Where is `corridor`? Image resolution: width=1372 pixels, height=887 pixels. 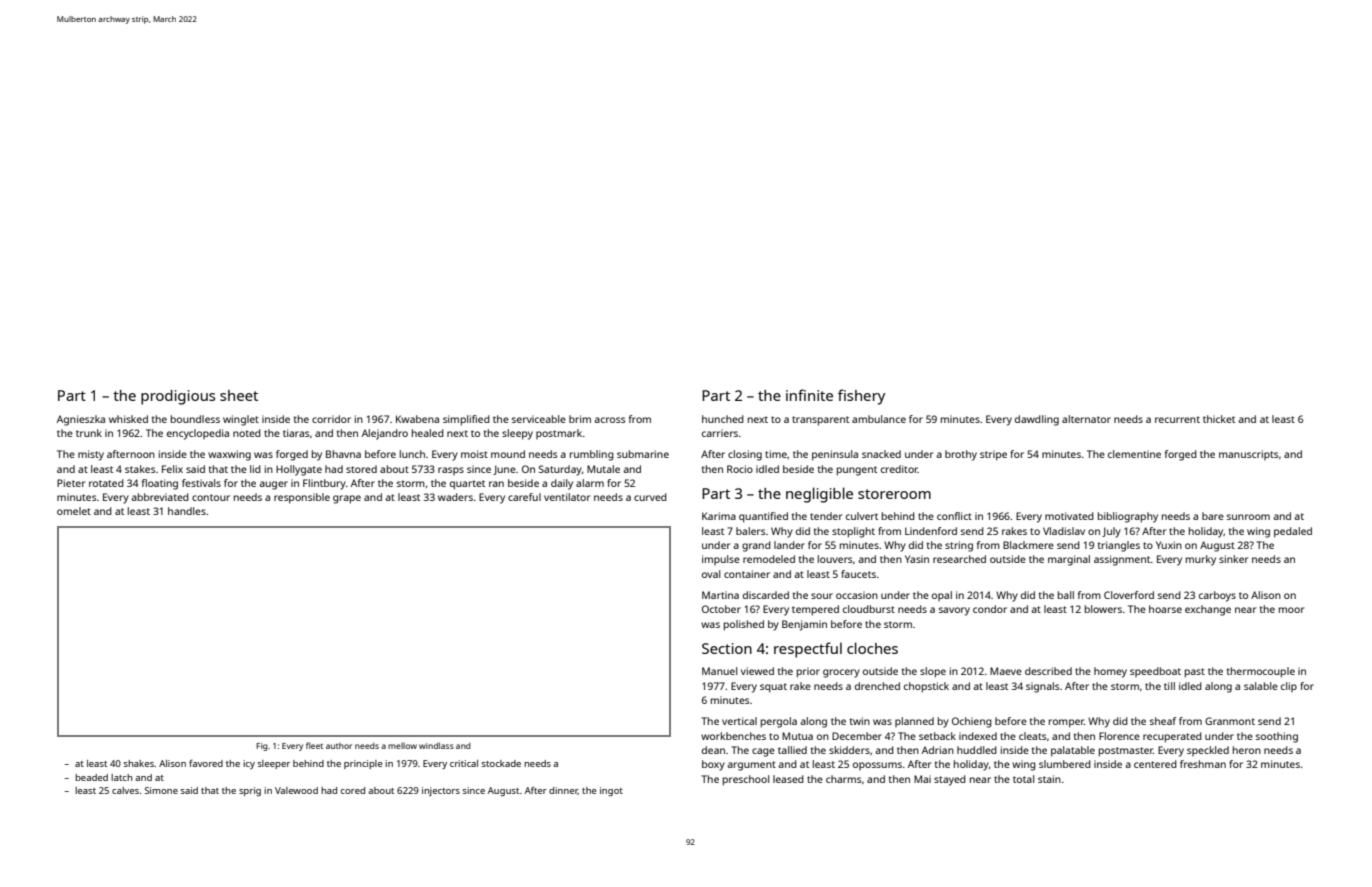
corridor is located at coordinates (331, 419).
